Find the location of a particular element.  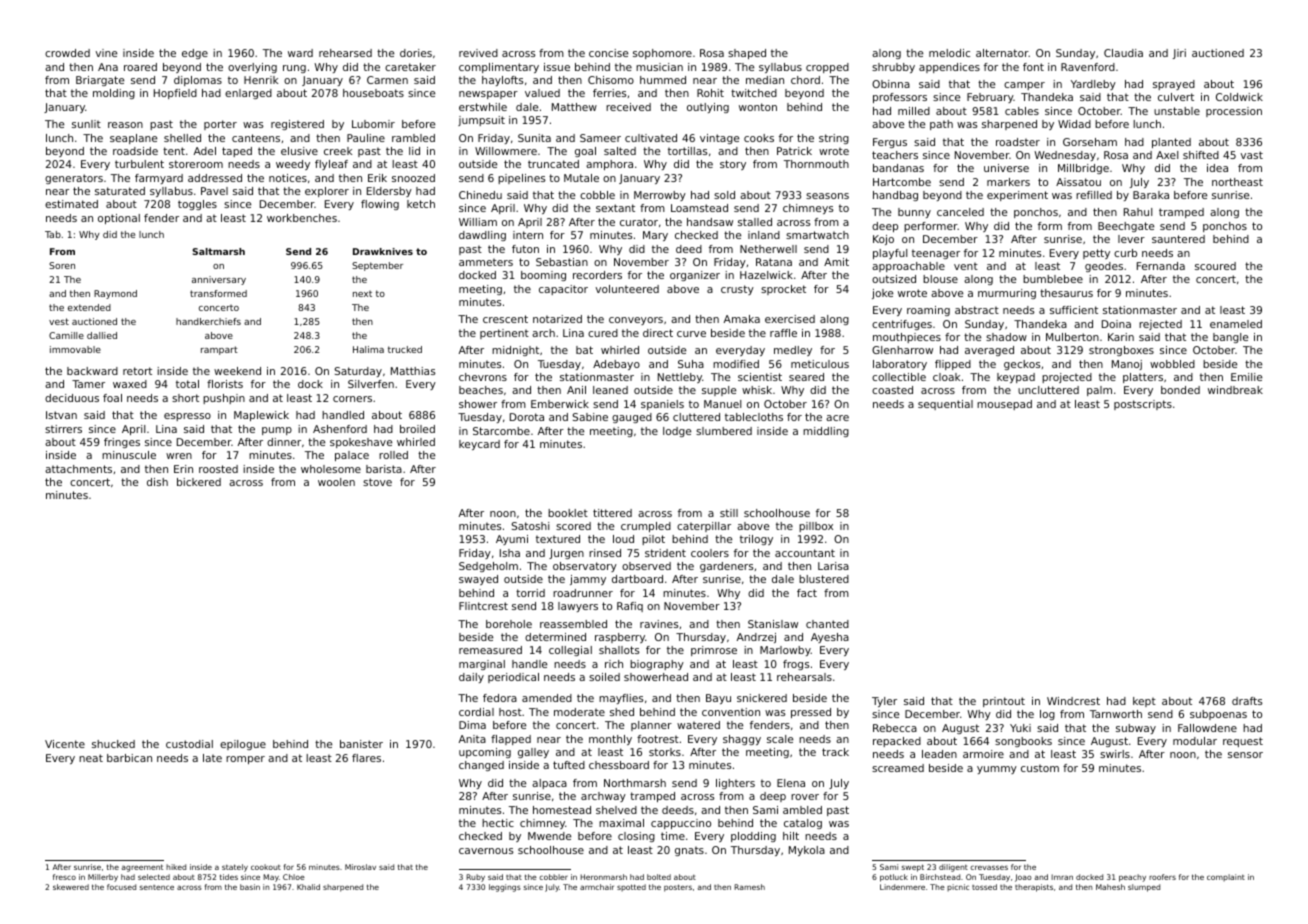

Andrzej is located at coordinates (756, 638).
